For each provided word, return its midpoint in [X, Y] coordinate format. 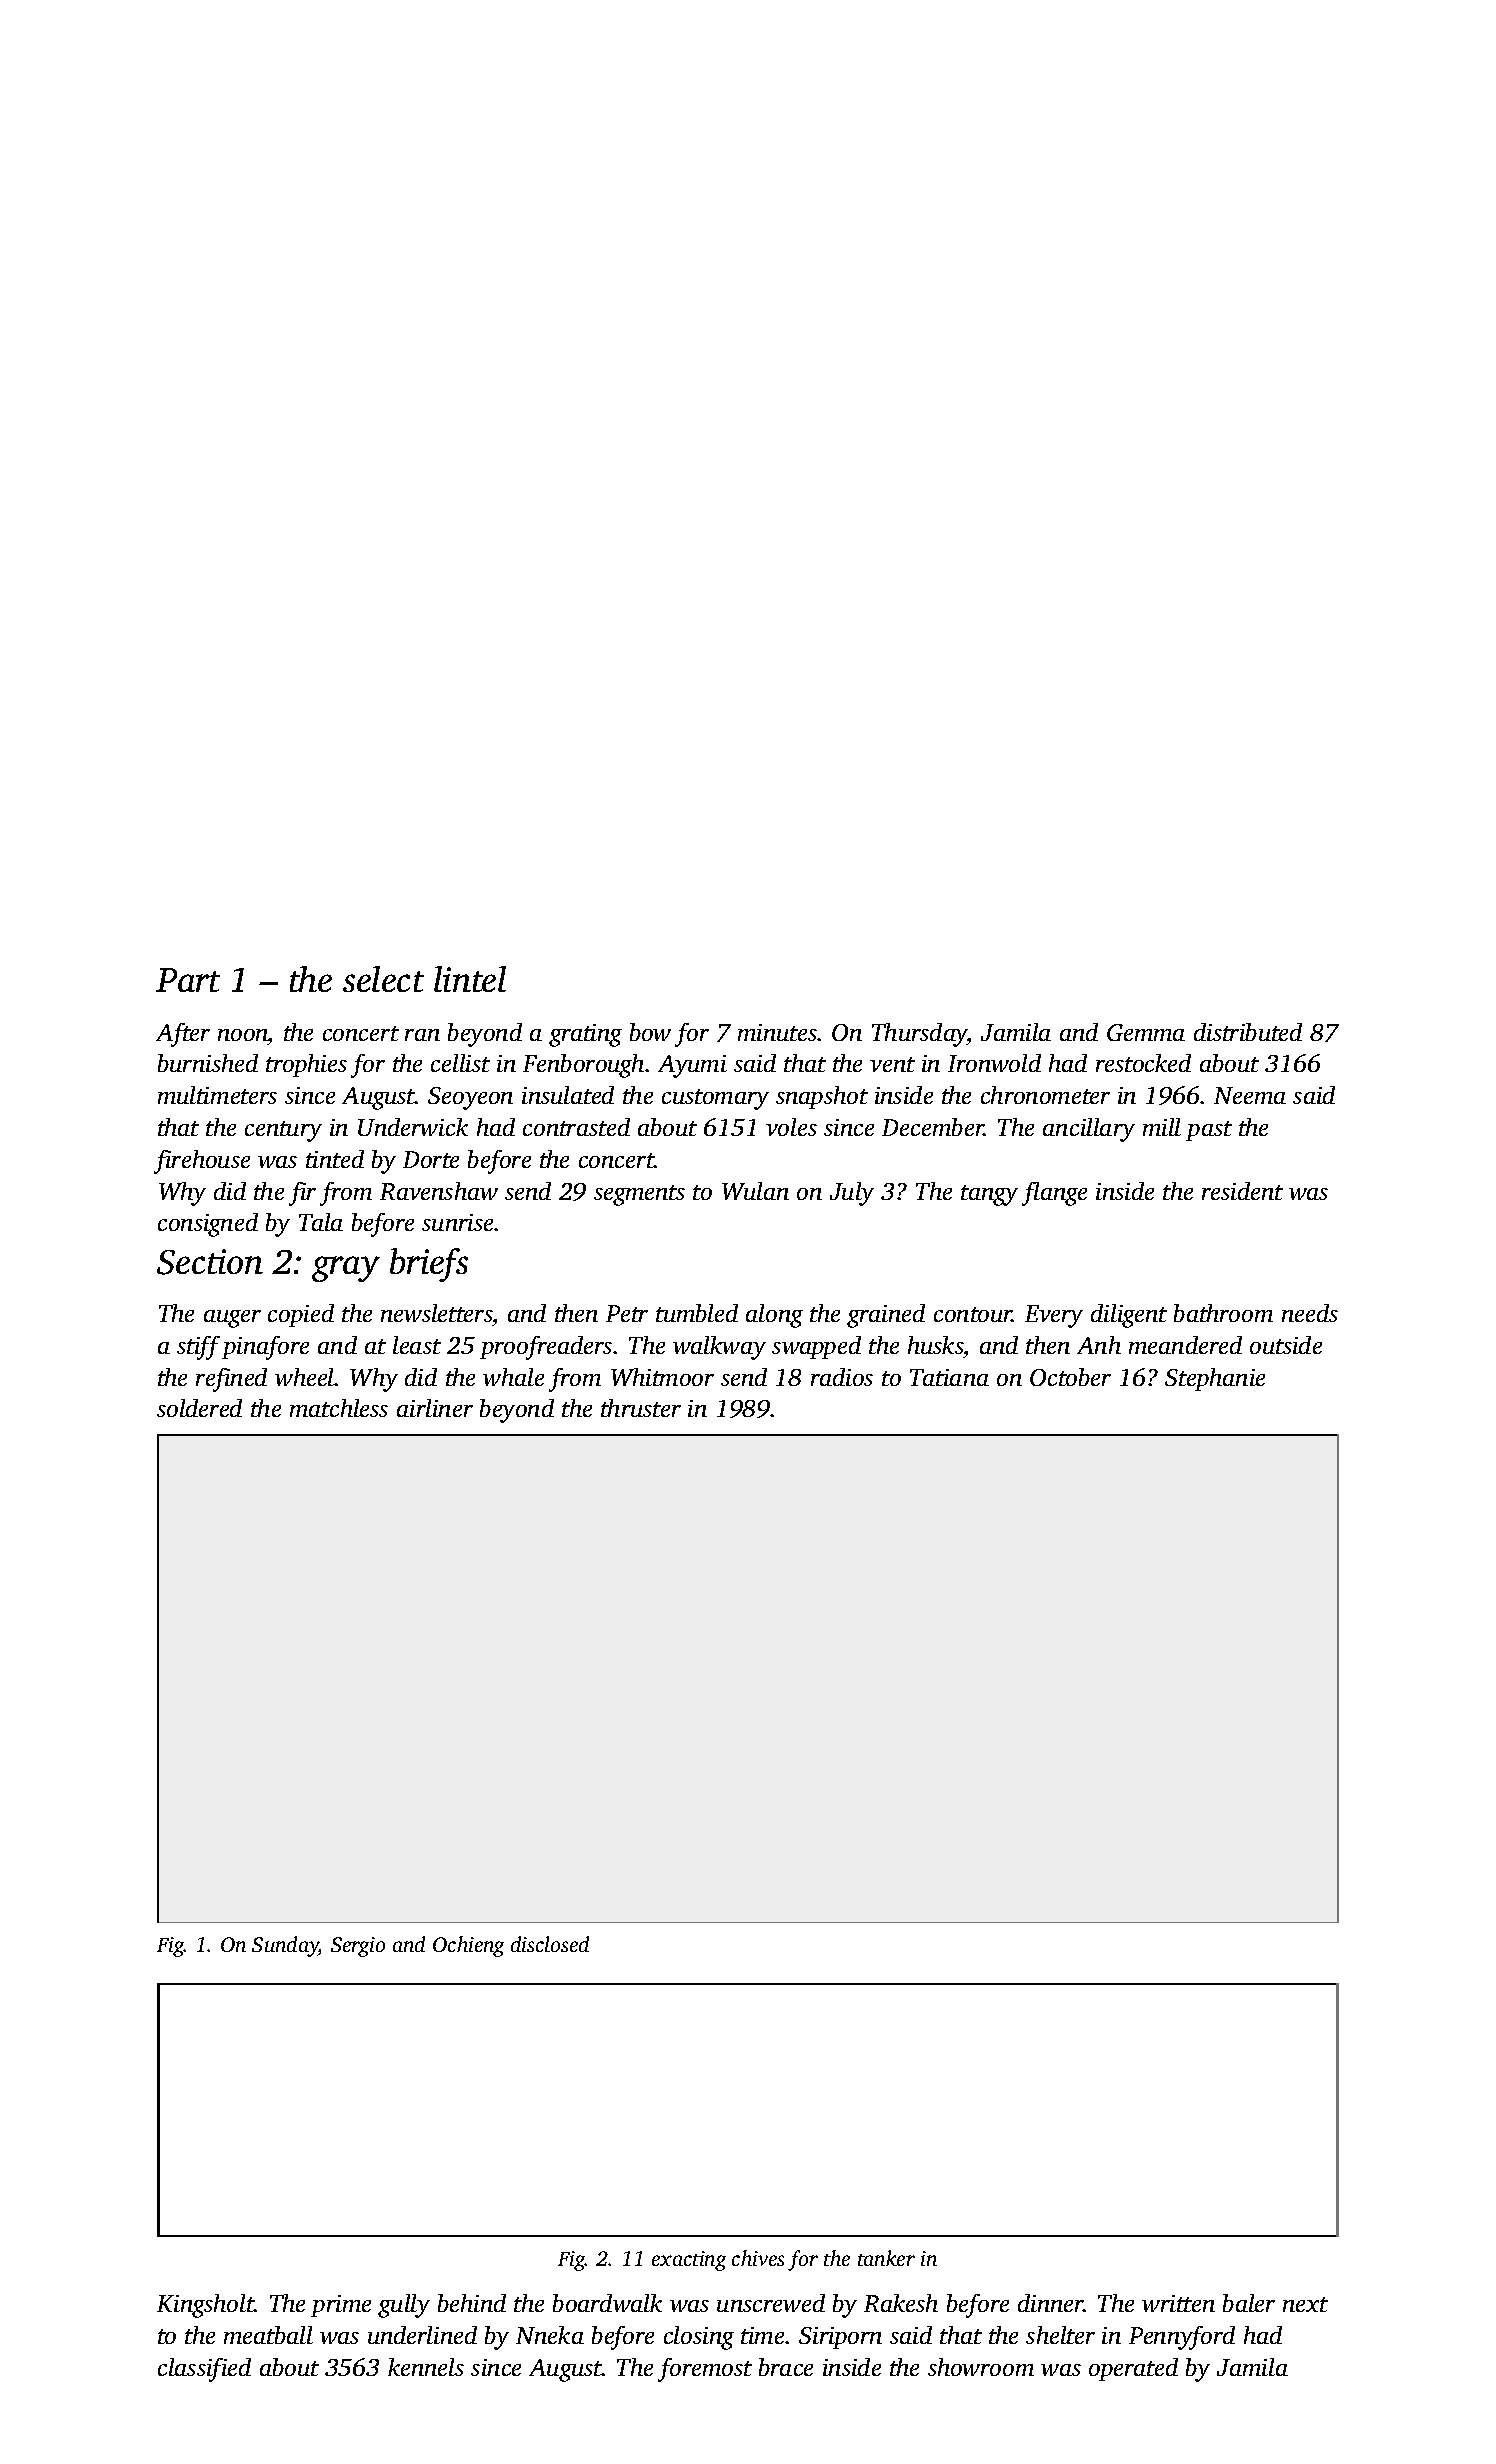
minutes [778, 1032]
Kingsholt [206, 2306]
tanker [886, 2258]
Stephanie [1215, 1379]
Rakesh [901, 2303]
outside [1286, 1345]
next [1305, 2304]
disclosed [550, 1944]
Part [188, 980]
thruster [641, 1408]
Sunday [285, 1946]
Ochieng [468, 1946]
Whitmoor [662, 1377]
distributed [1248, 1032]
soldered [199, 1408]
